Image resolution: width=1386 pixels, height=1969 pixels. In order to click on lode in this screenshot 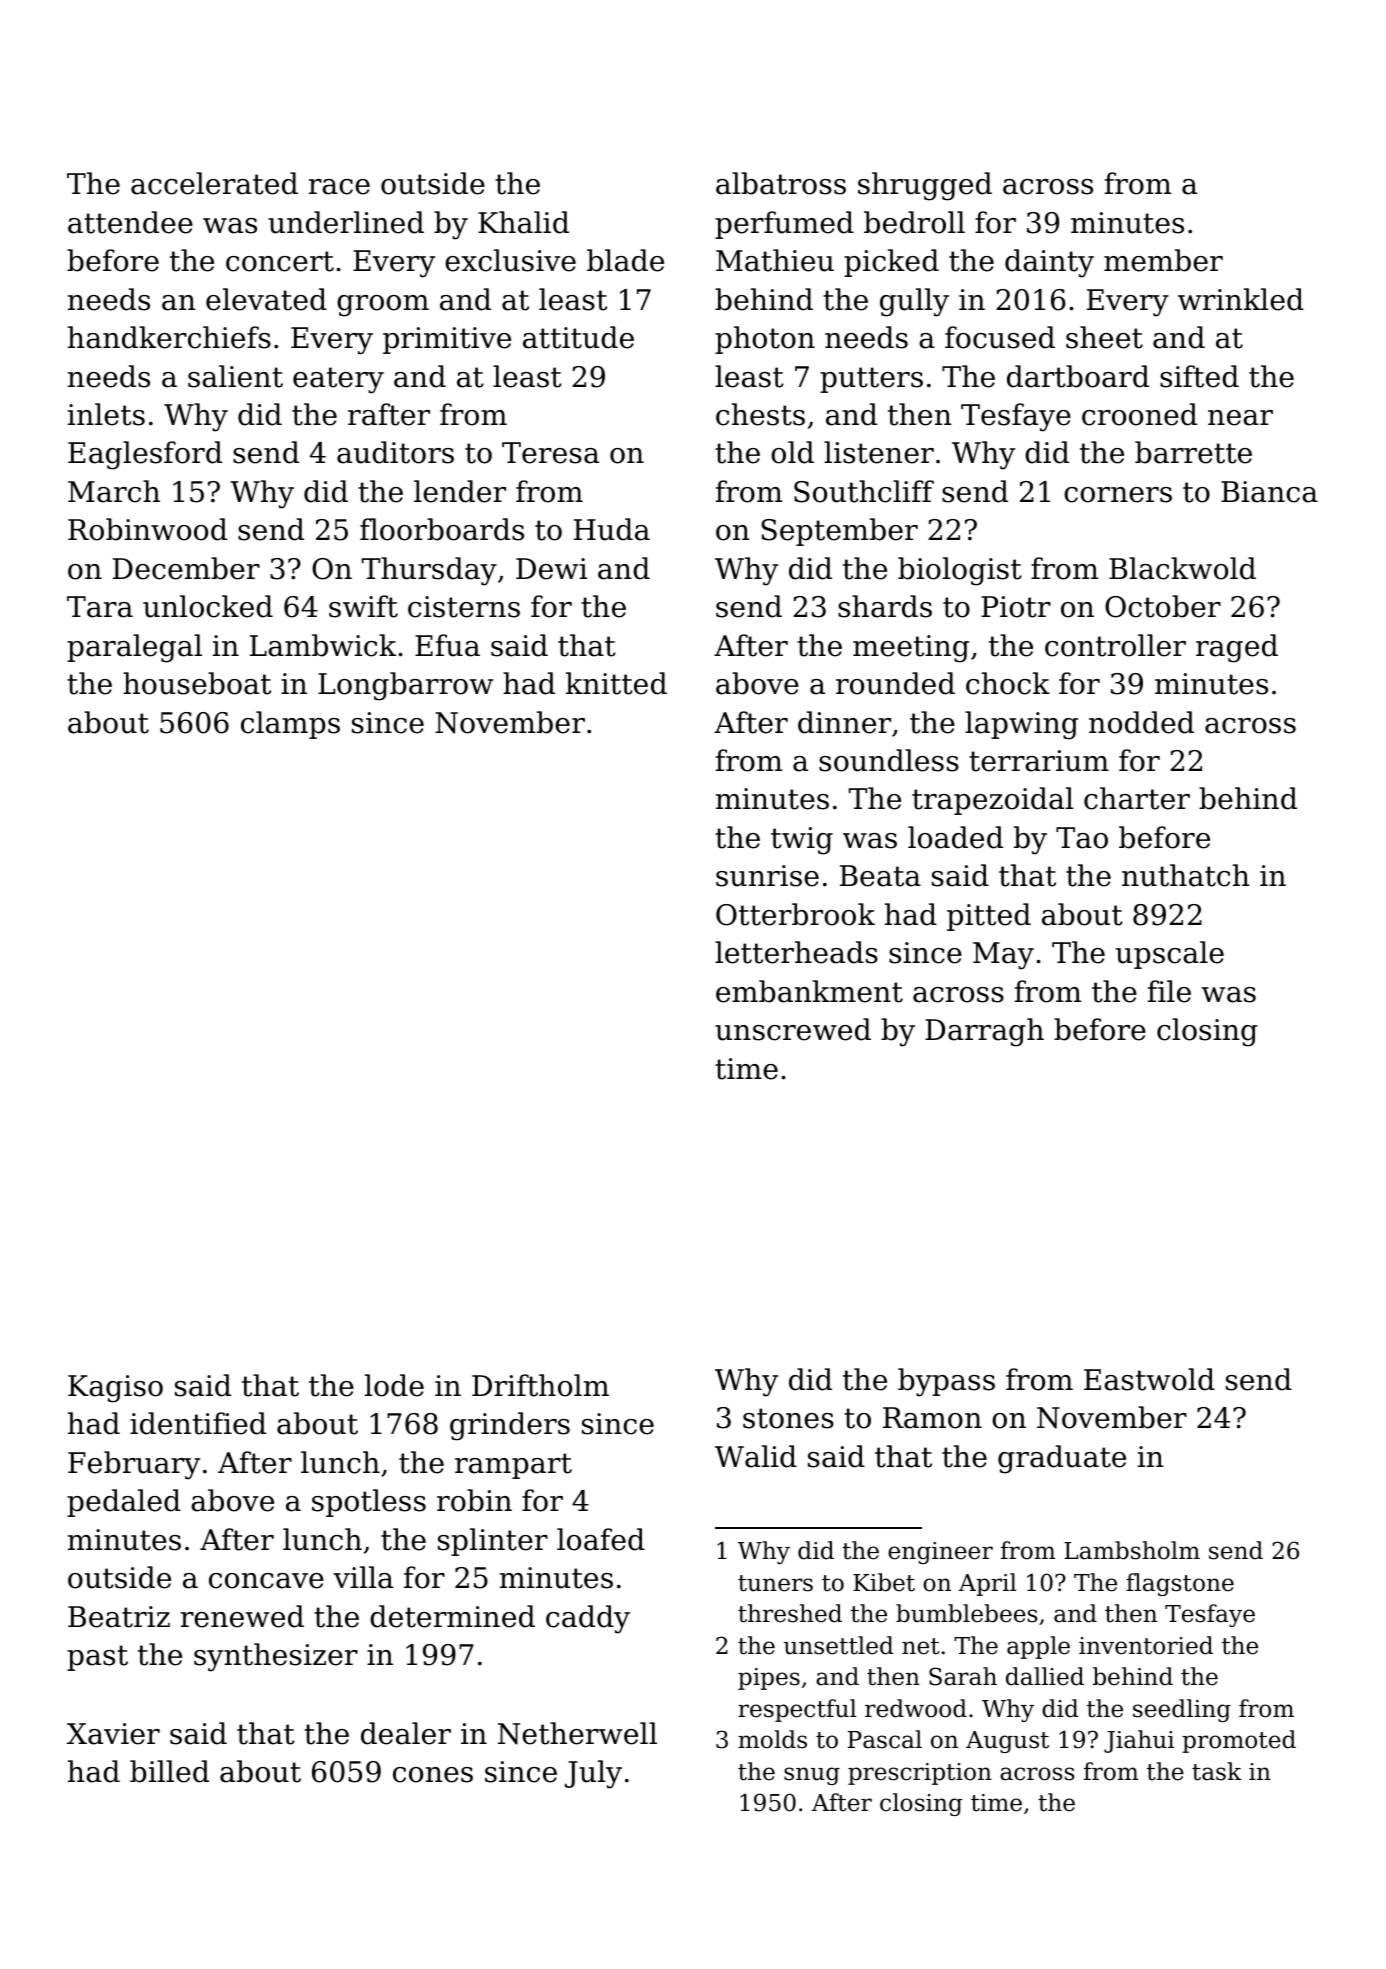, I will do `click(394, 1385)`.
